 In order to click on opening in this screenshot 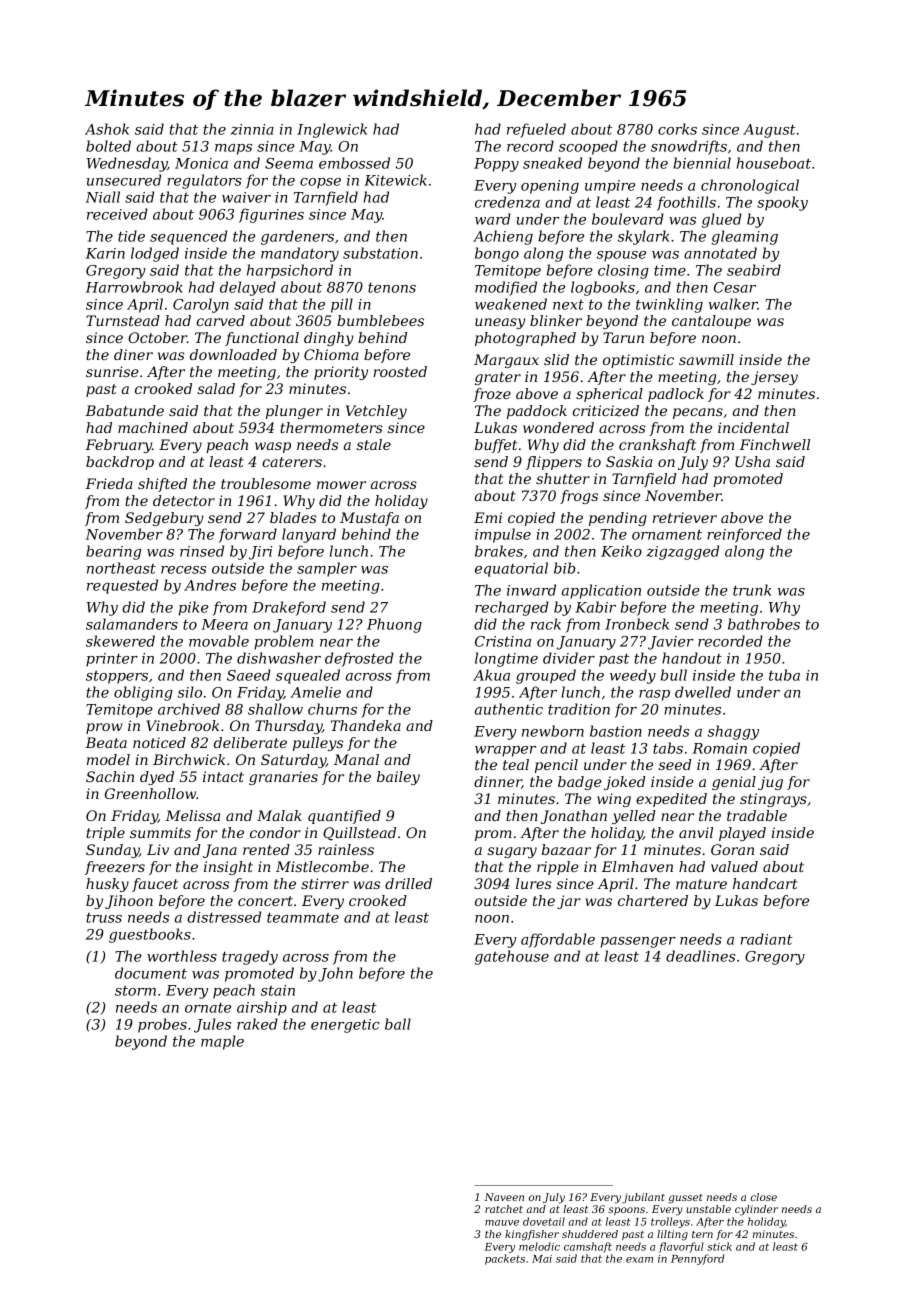, I will do `click(550, 187)`.
